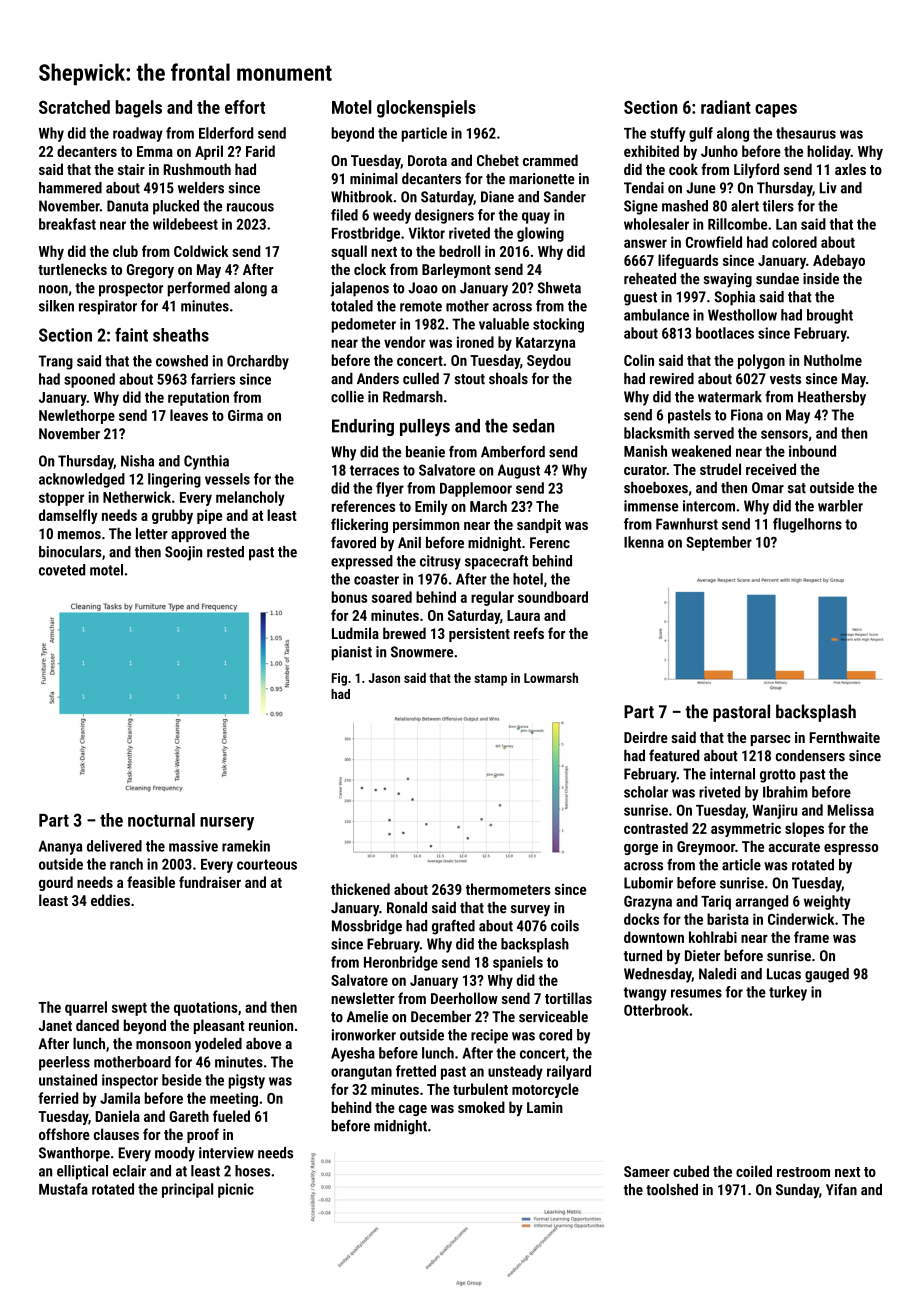  What do you see at coordinates (366, 234) in the page?
I see `Frostbridge` at bounding box center [366, 234].
